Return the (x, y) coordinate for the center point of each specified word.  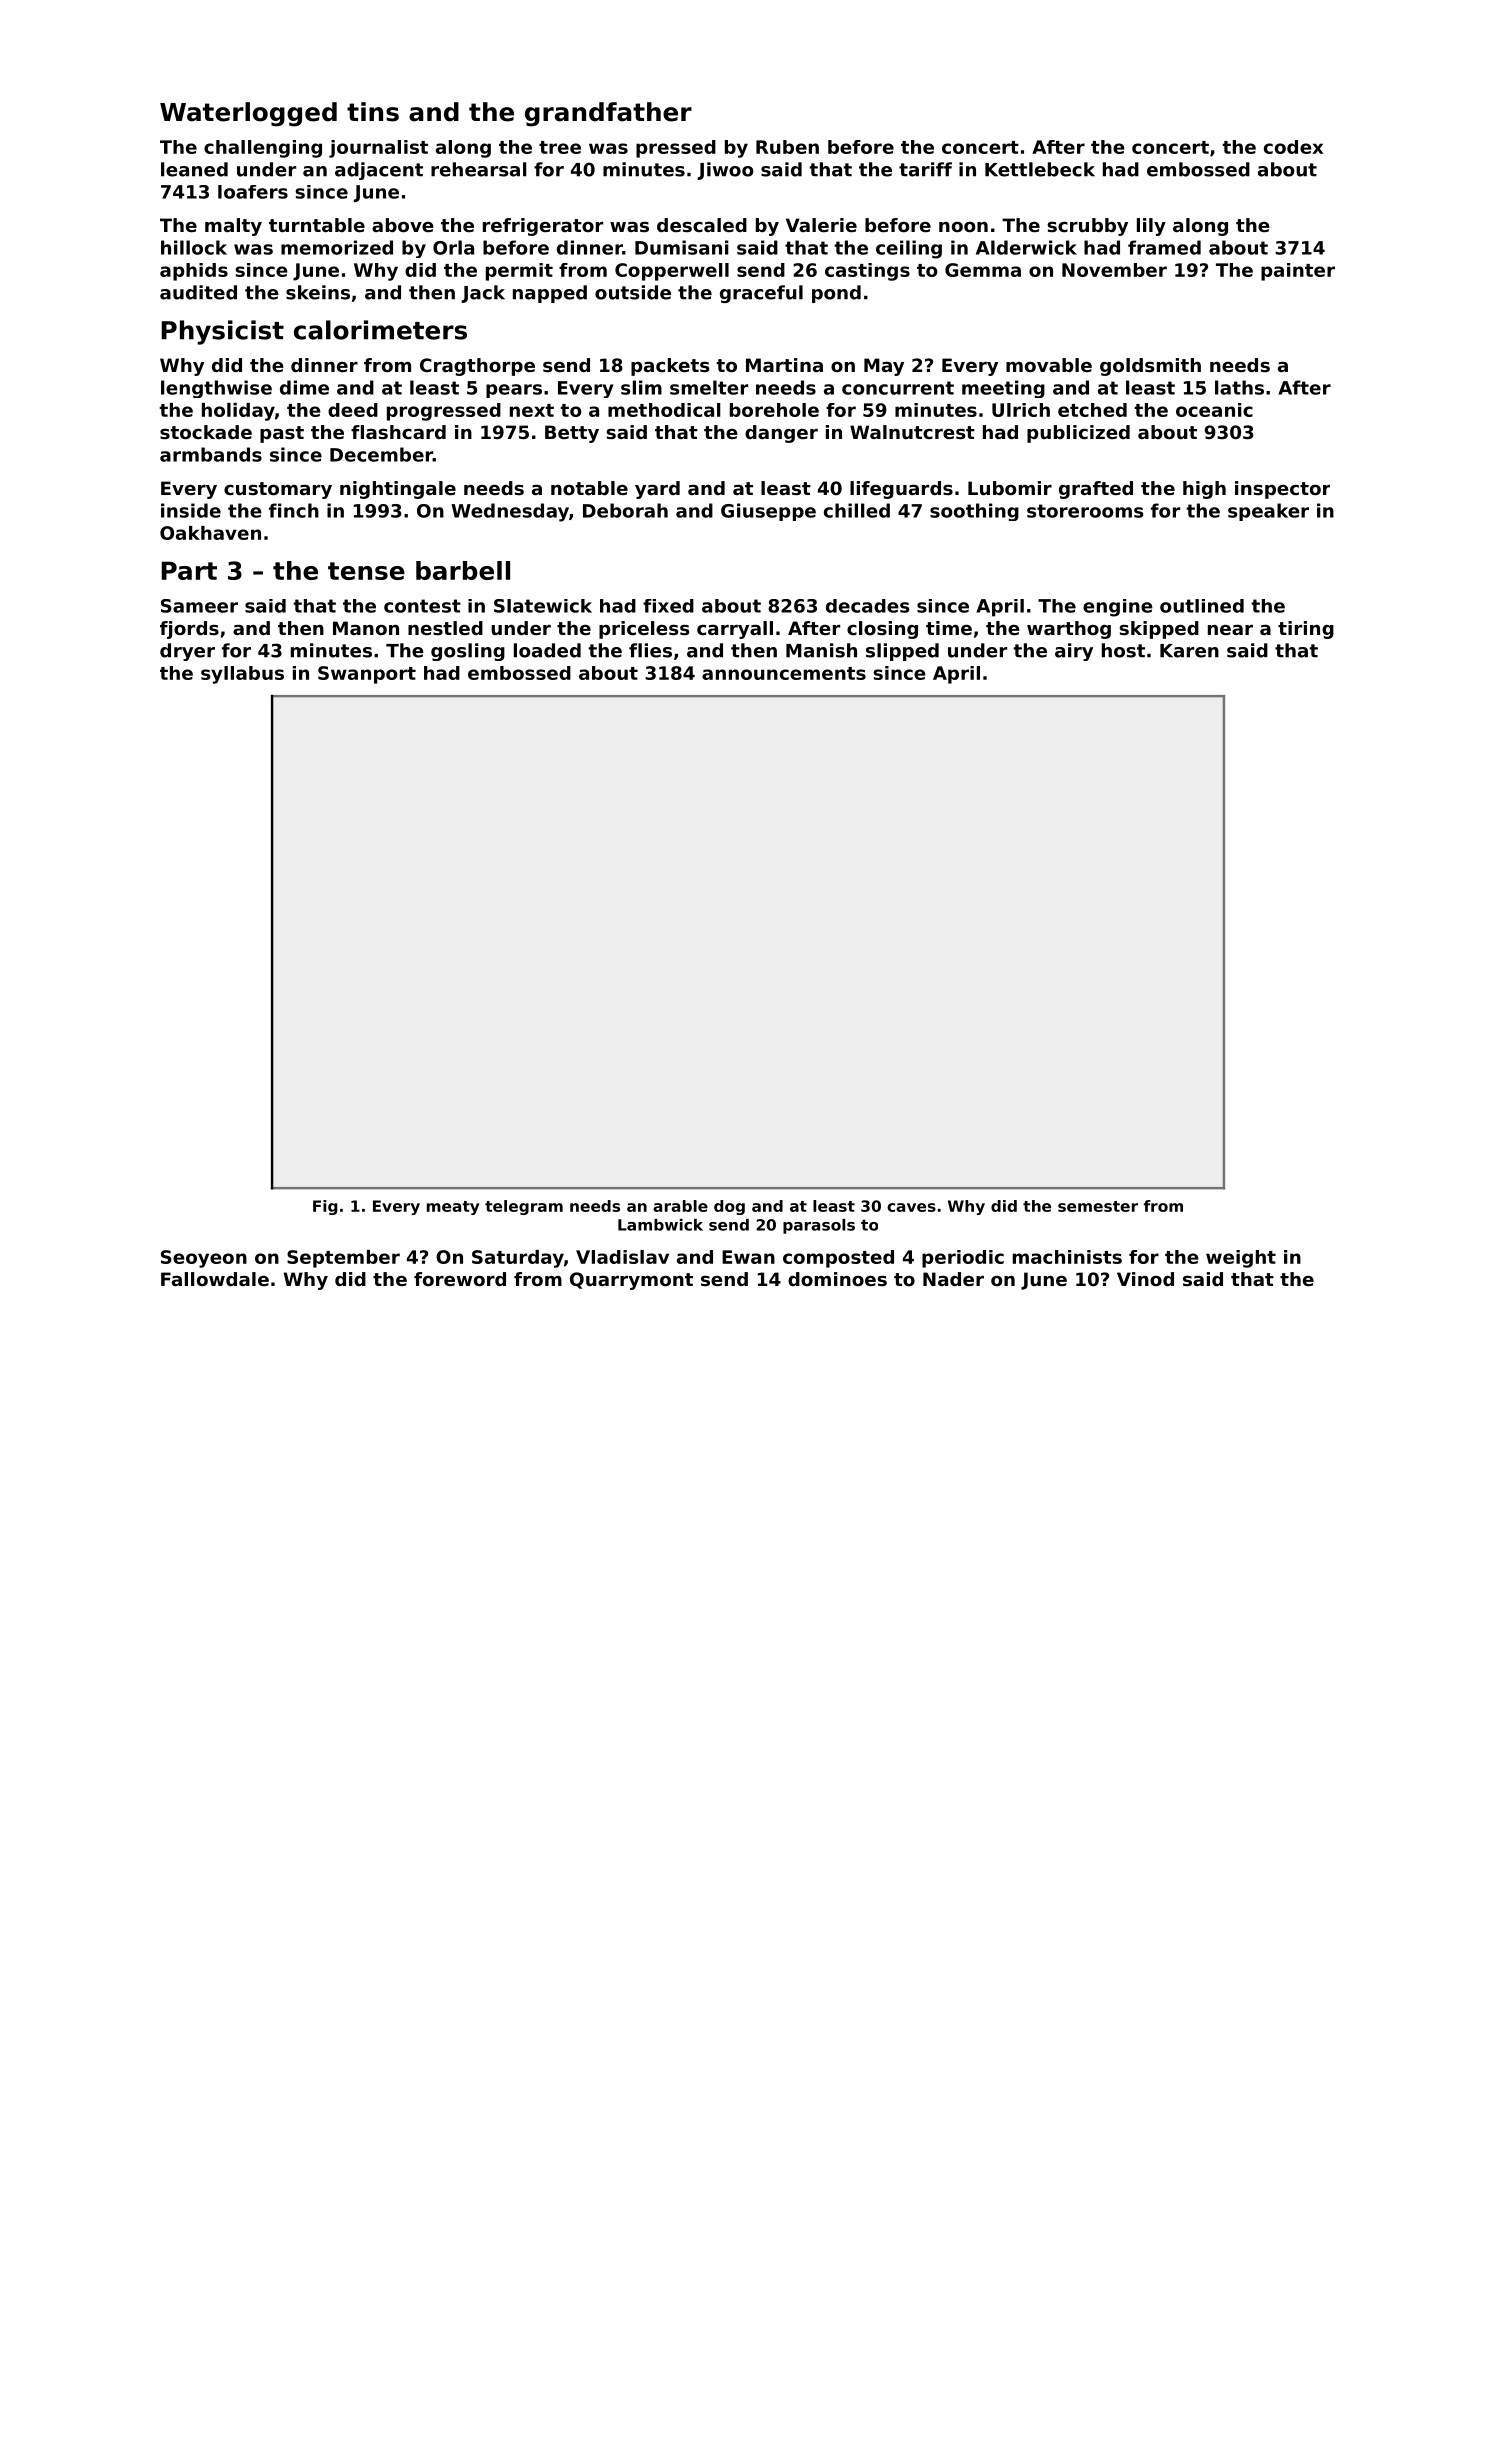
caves (911, 1207)
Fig (325, 1207)
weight (1241, 1259)
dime (304, 387)
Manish (821, 650)
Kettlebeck (1040, 169)
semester (1098, 1206)
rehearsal (479, 169)
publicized (1078, 434)
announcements (784, 673)
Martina (784, 365)
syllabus (242, 675)
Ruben (787, 147)
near (1230, 630)
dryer (187, 652)
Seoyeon (204, 1259)
